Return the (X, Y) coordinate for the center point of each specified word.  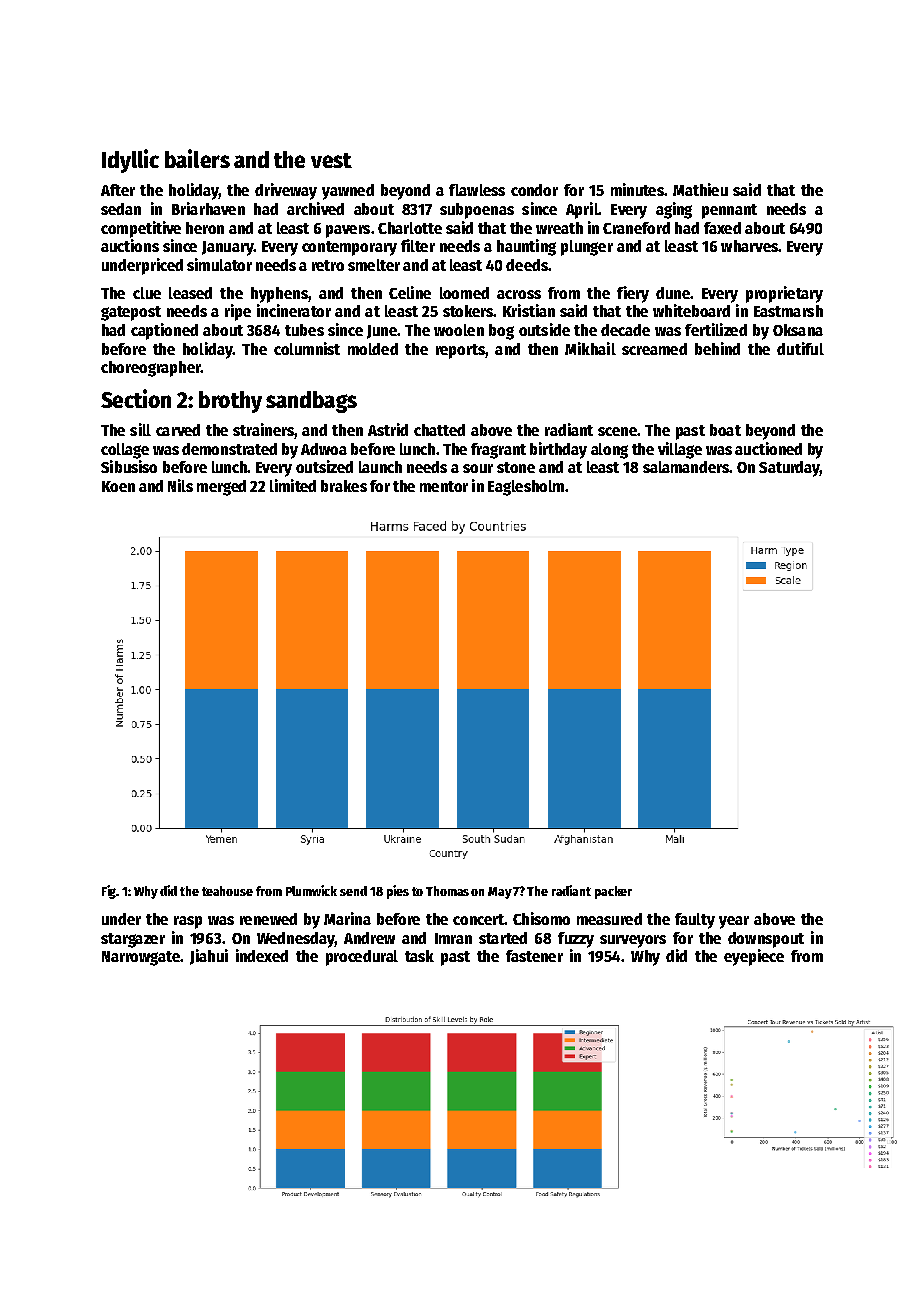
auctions (130, 245)
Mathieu (700, 189)
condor (534, 190)
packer (613, 892)
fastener (534, 956)
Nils (180, 485)
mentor (444, 486)
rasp (188, 922)
